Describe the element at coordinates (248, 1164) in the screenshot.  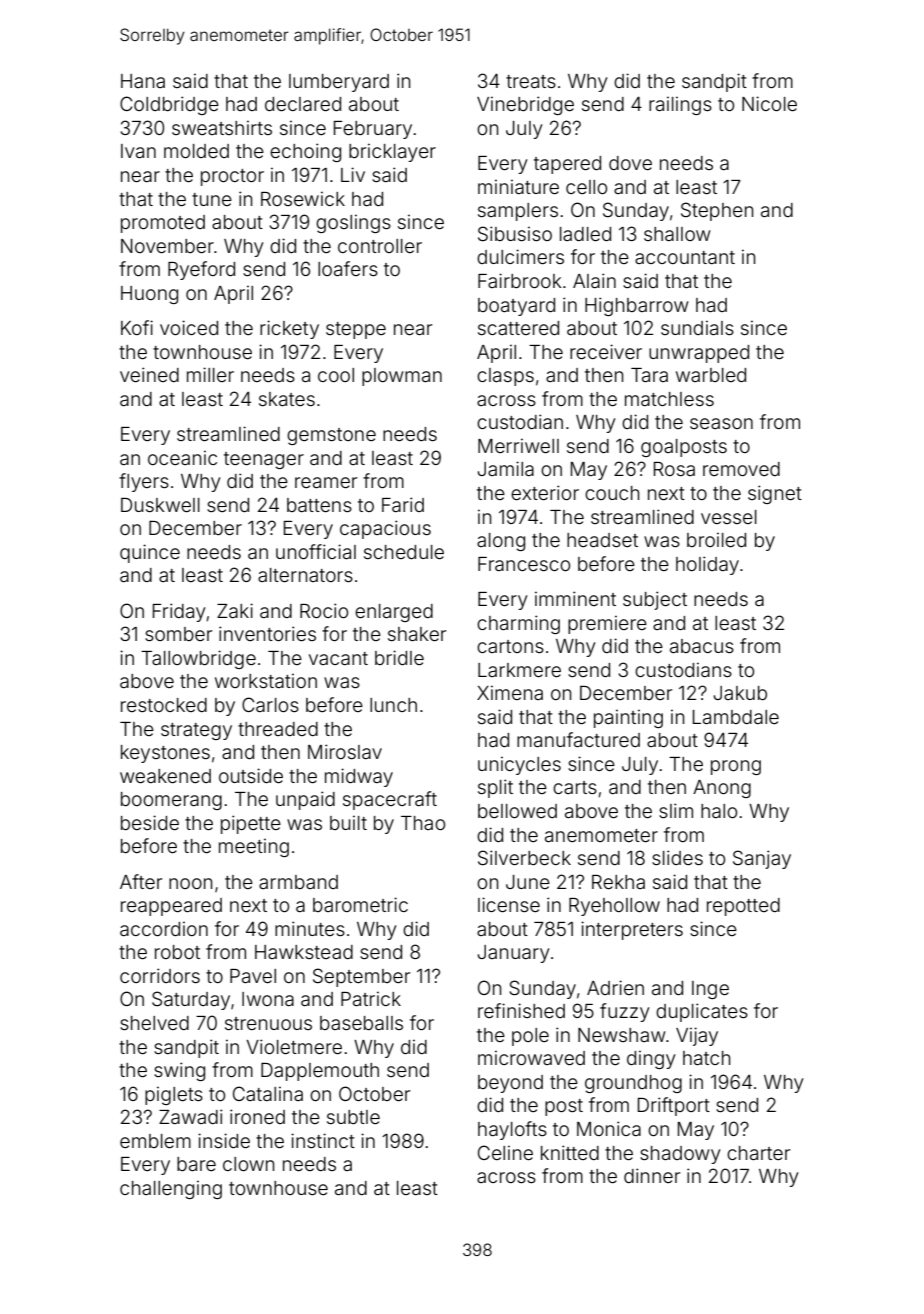
I see `clown` at that location.
